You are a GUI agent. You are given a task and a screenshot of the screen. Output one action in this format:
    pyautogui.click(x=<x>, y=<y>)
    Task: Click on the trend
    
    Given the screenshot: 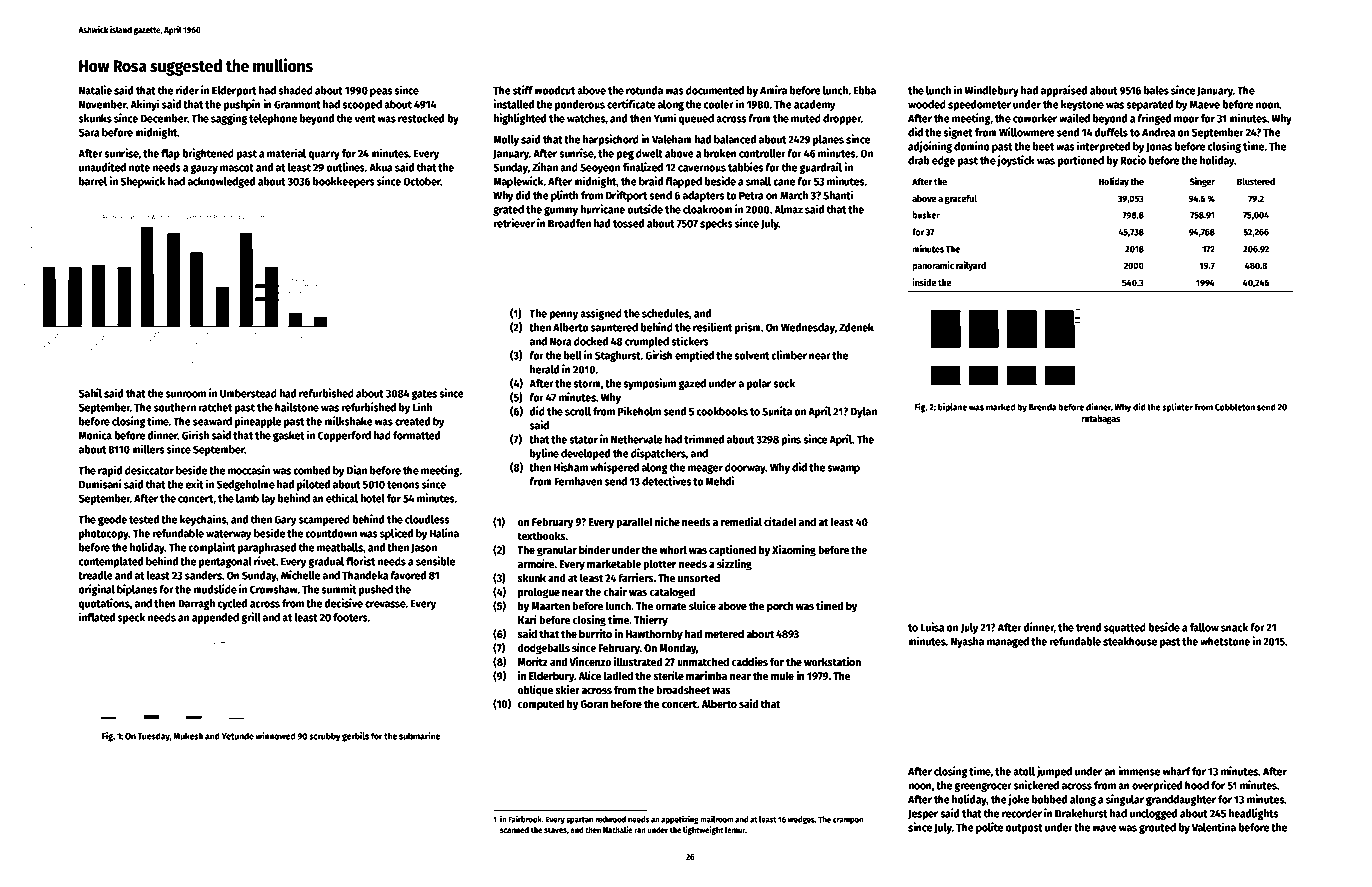 What is the action you would take?
    pyautogui.click(x=1088, y=627)
